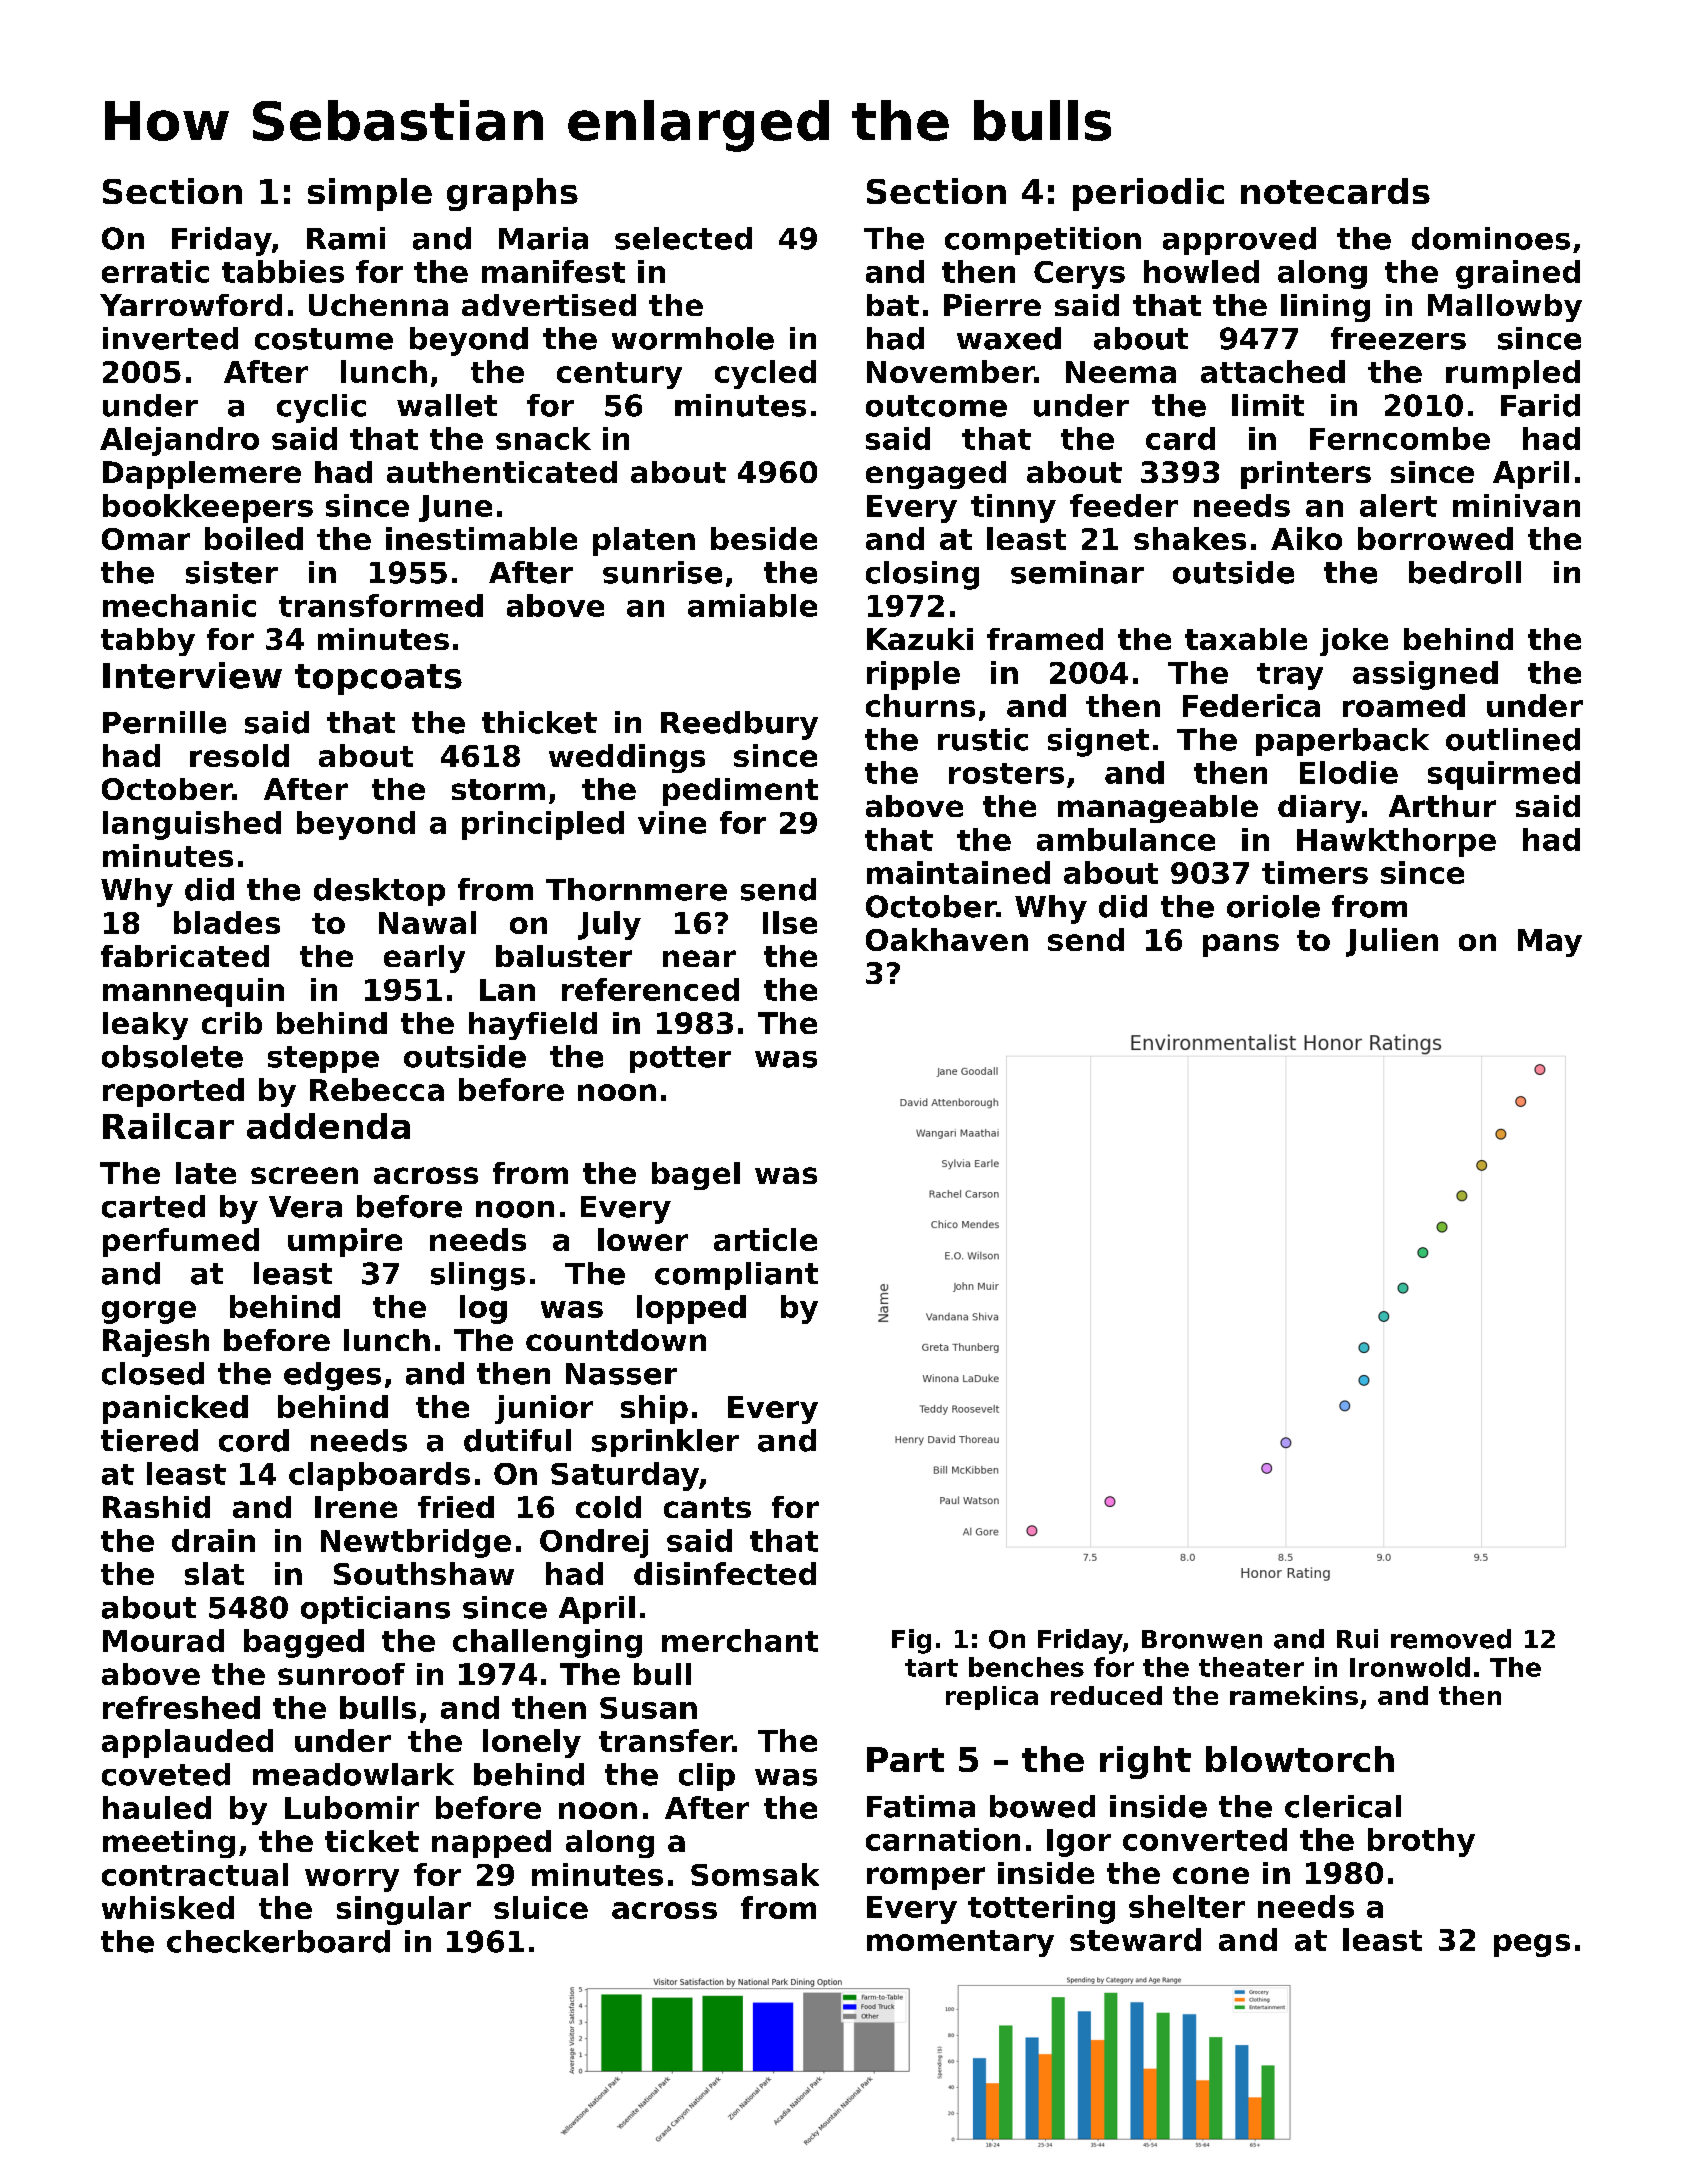 The image size is (1683, 2178). What do you see at coordinates (192, 825) in the page?
I see `languished` at bounding box center [192, 825].
